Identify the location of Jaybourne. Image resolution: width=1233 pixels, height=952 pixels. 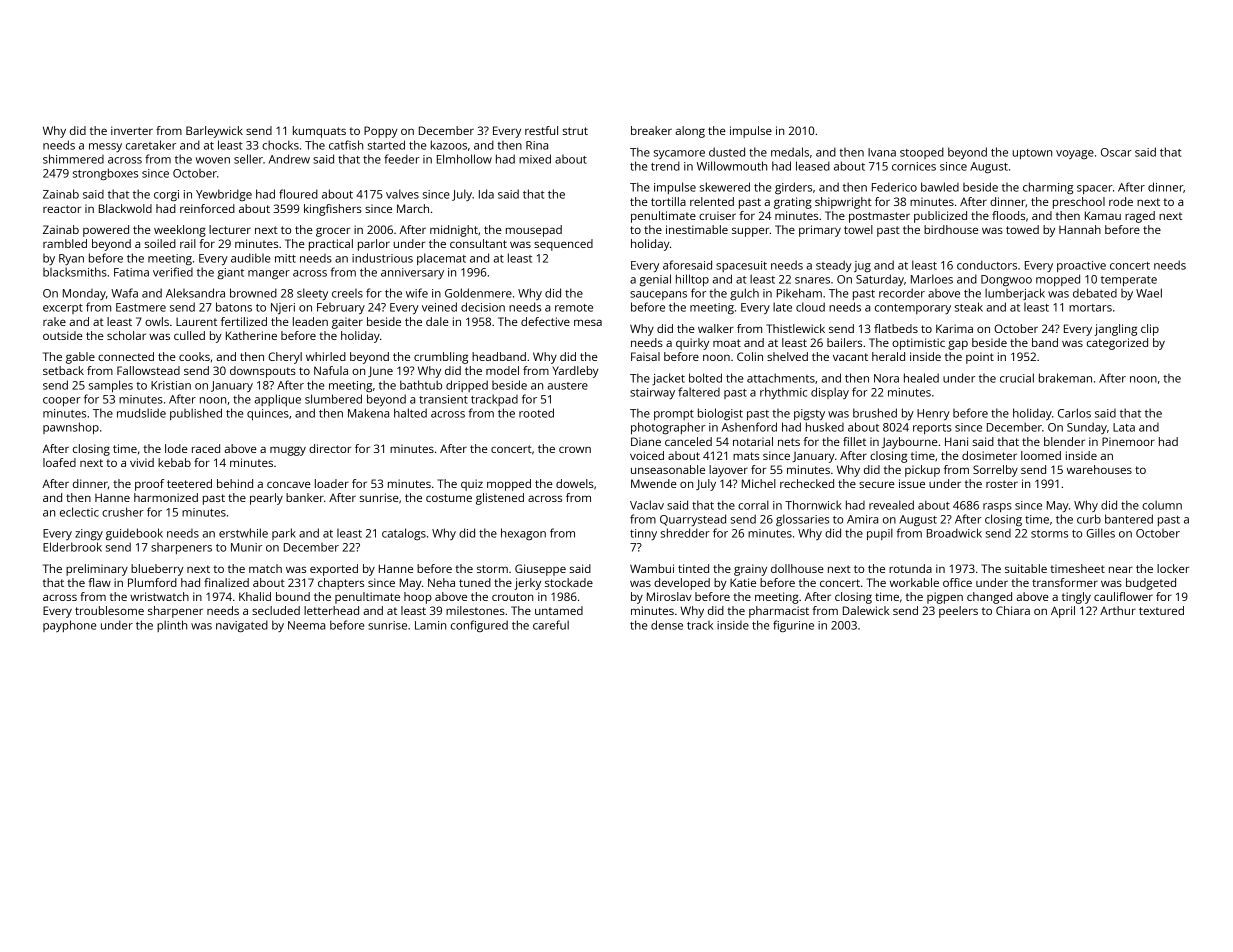
(910, 443).
